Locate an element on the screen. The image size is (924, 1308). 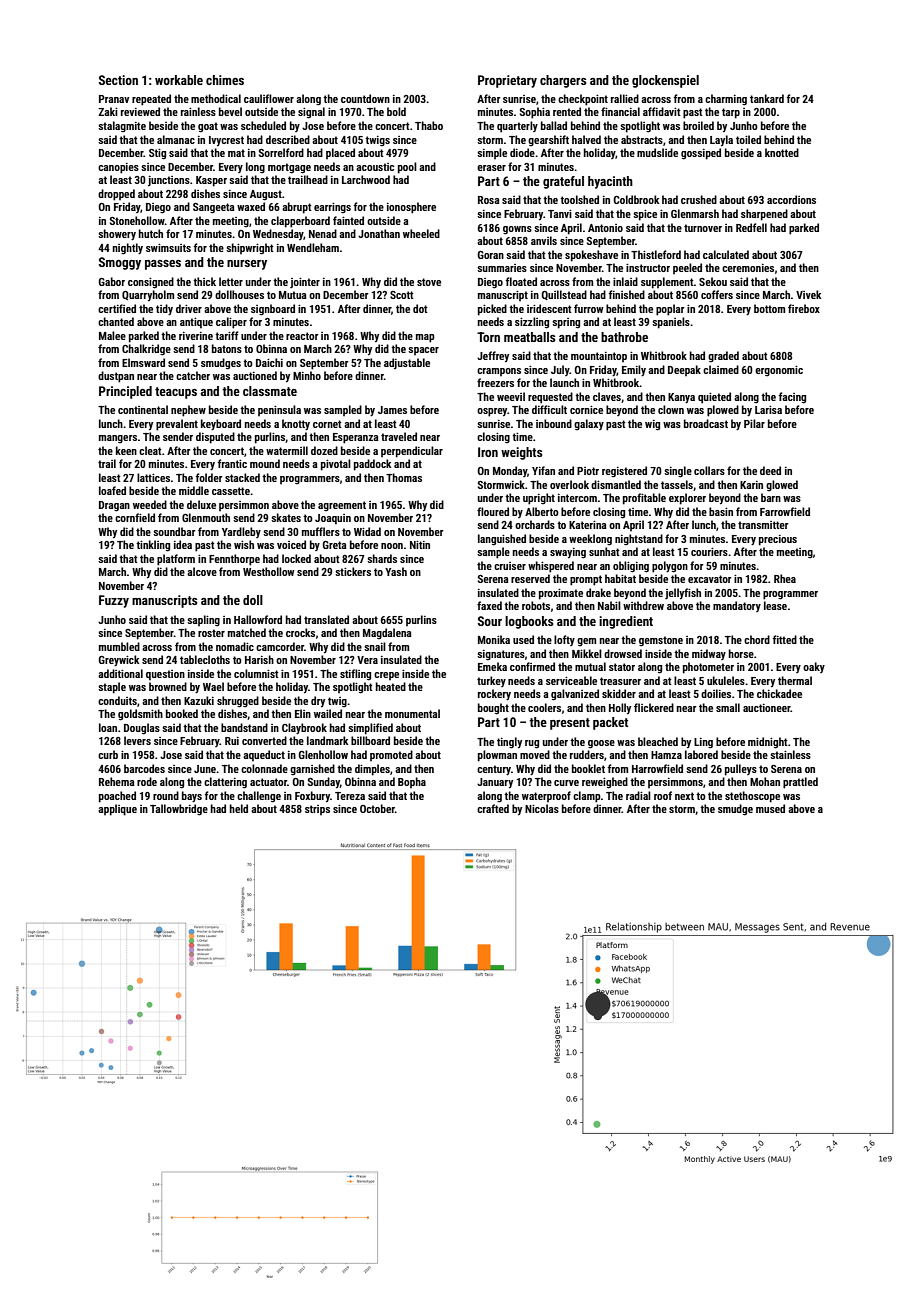
Rosa is located at coordinates (489, 200).
